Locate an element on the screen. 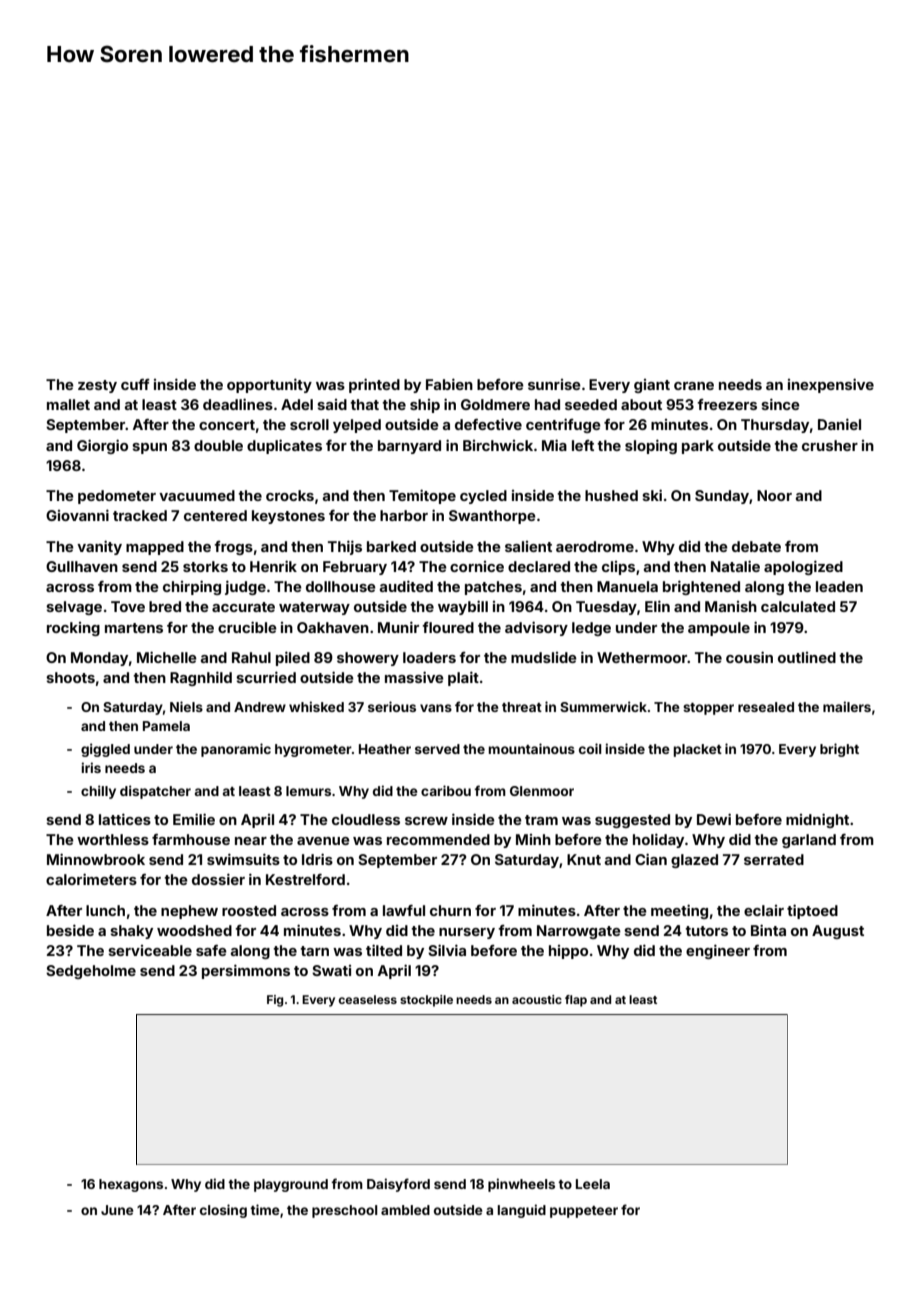 Image resolution: width=924 pixels, height=1308 pixels. Leela is located at coordinates (593, 1184).
